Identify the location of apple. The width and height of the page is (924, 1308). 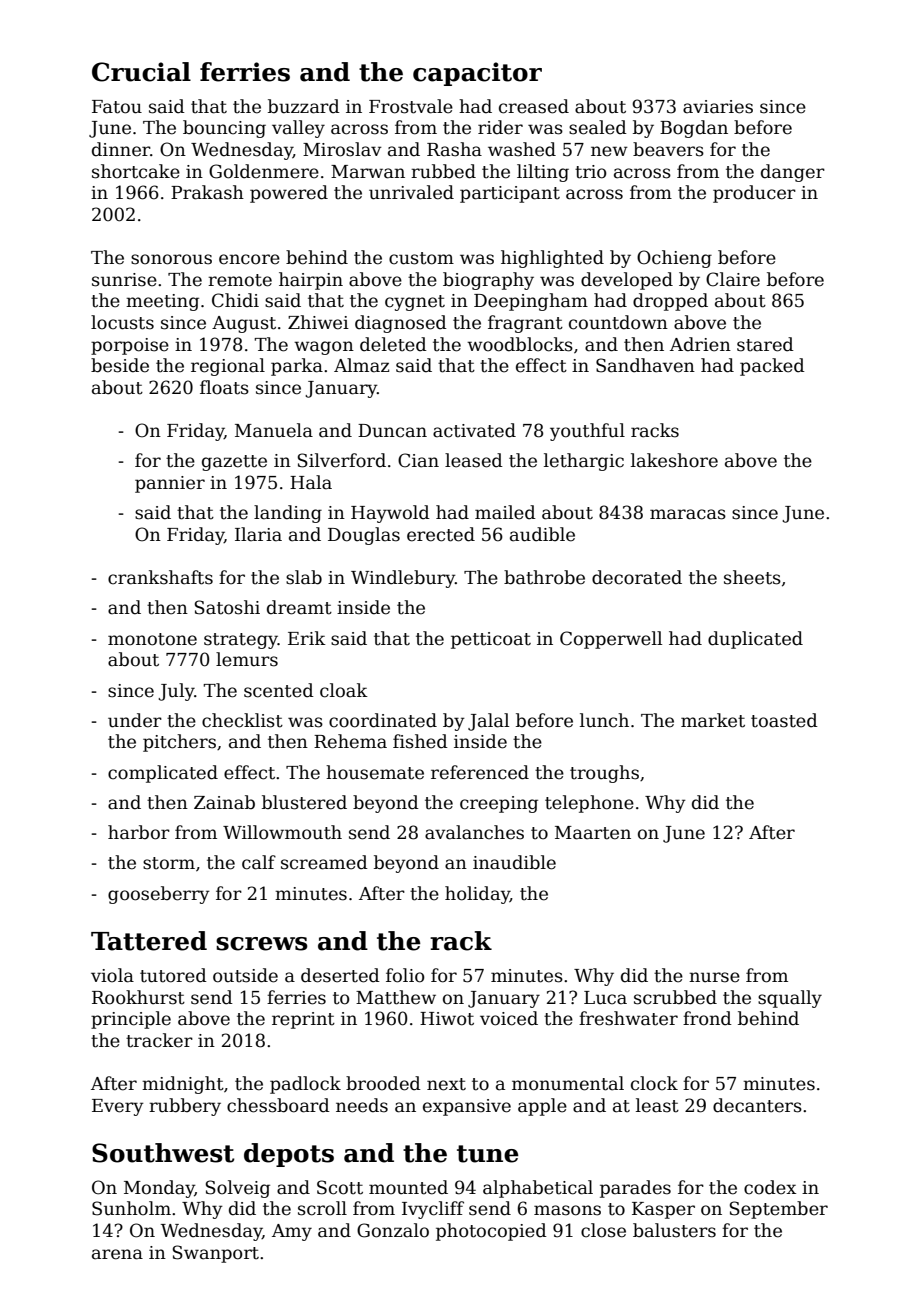
(542, 1107).
